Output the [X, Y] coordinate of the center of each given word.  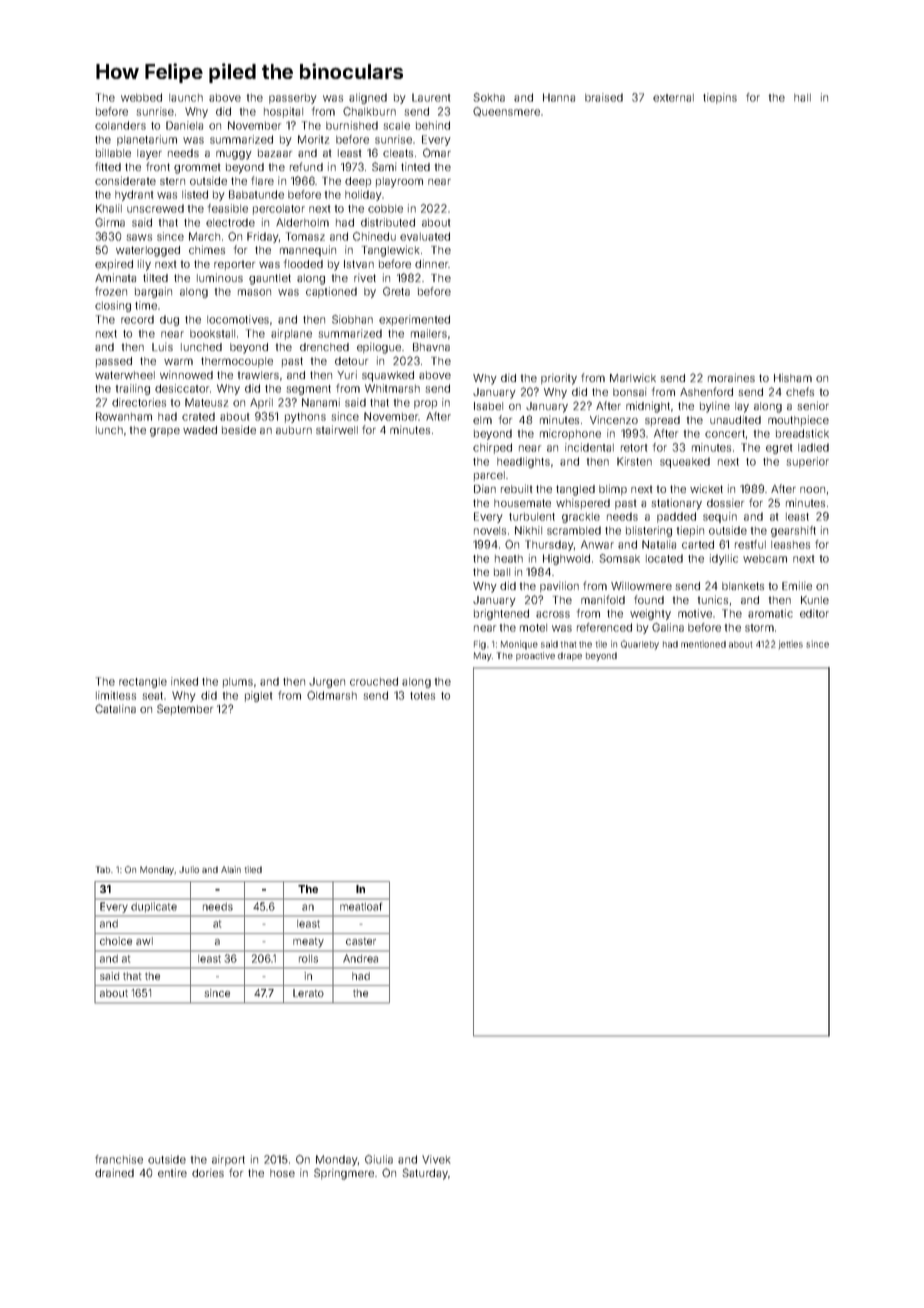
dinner [431, 263]
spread [662, 421]
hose [282, 1173]
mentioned [703, 644]
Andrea [360, 958]
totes [422, 696]
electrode [230, 222]
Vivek [436, 1159]
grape [165, 432]
